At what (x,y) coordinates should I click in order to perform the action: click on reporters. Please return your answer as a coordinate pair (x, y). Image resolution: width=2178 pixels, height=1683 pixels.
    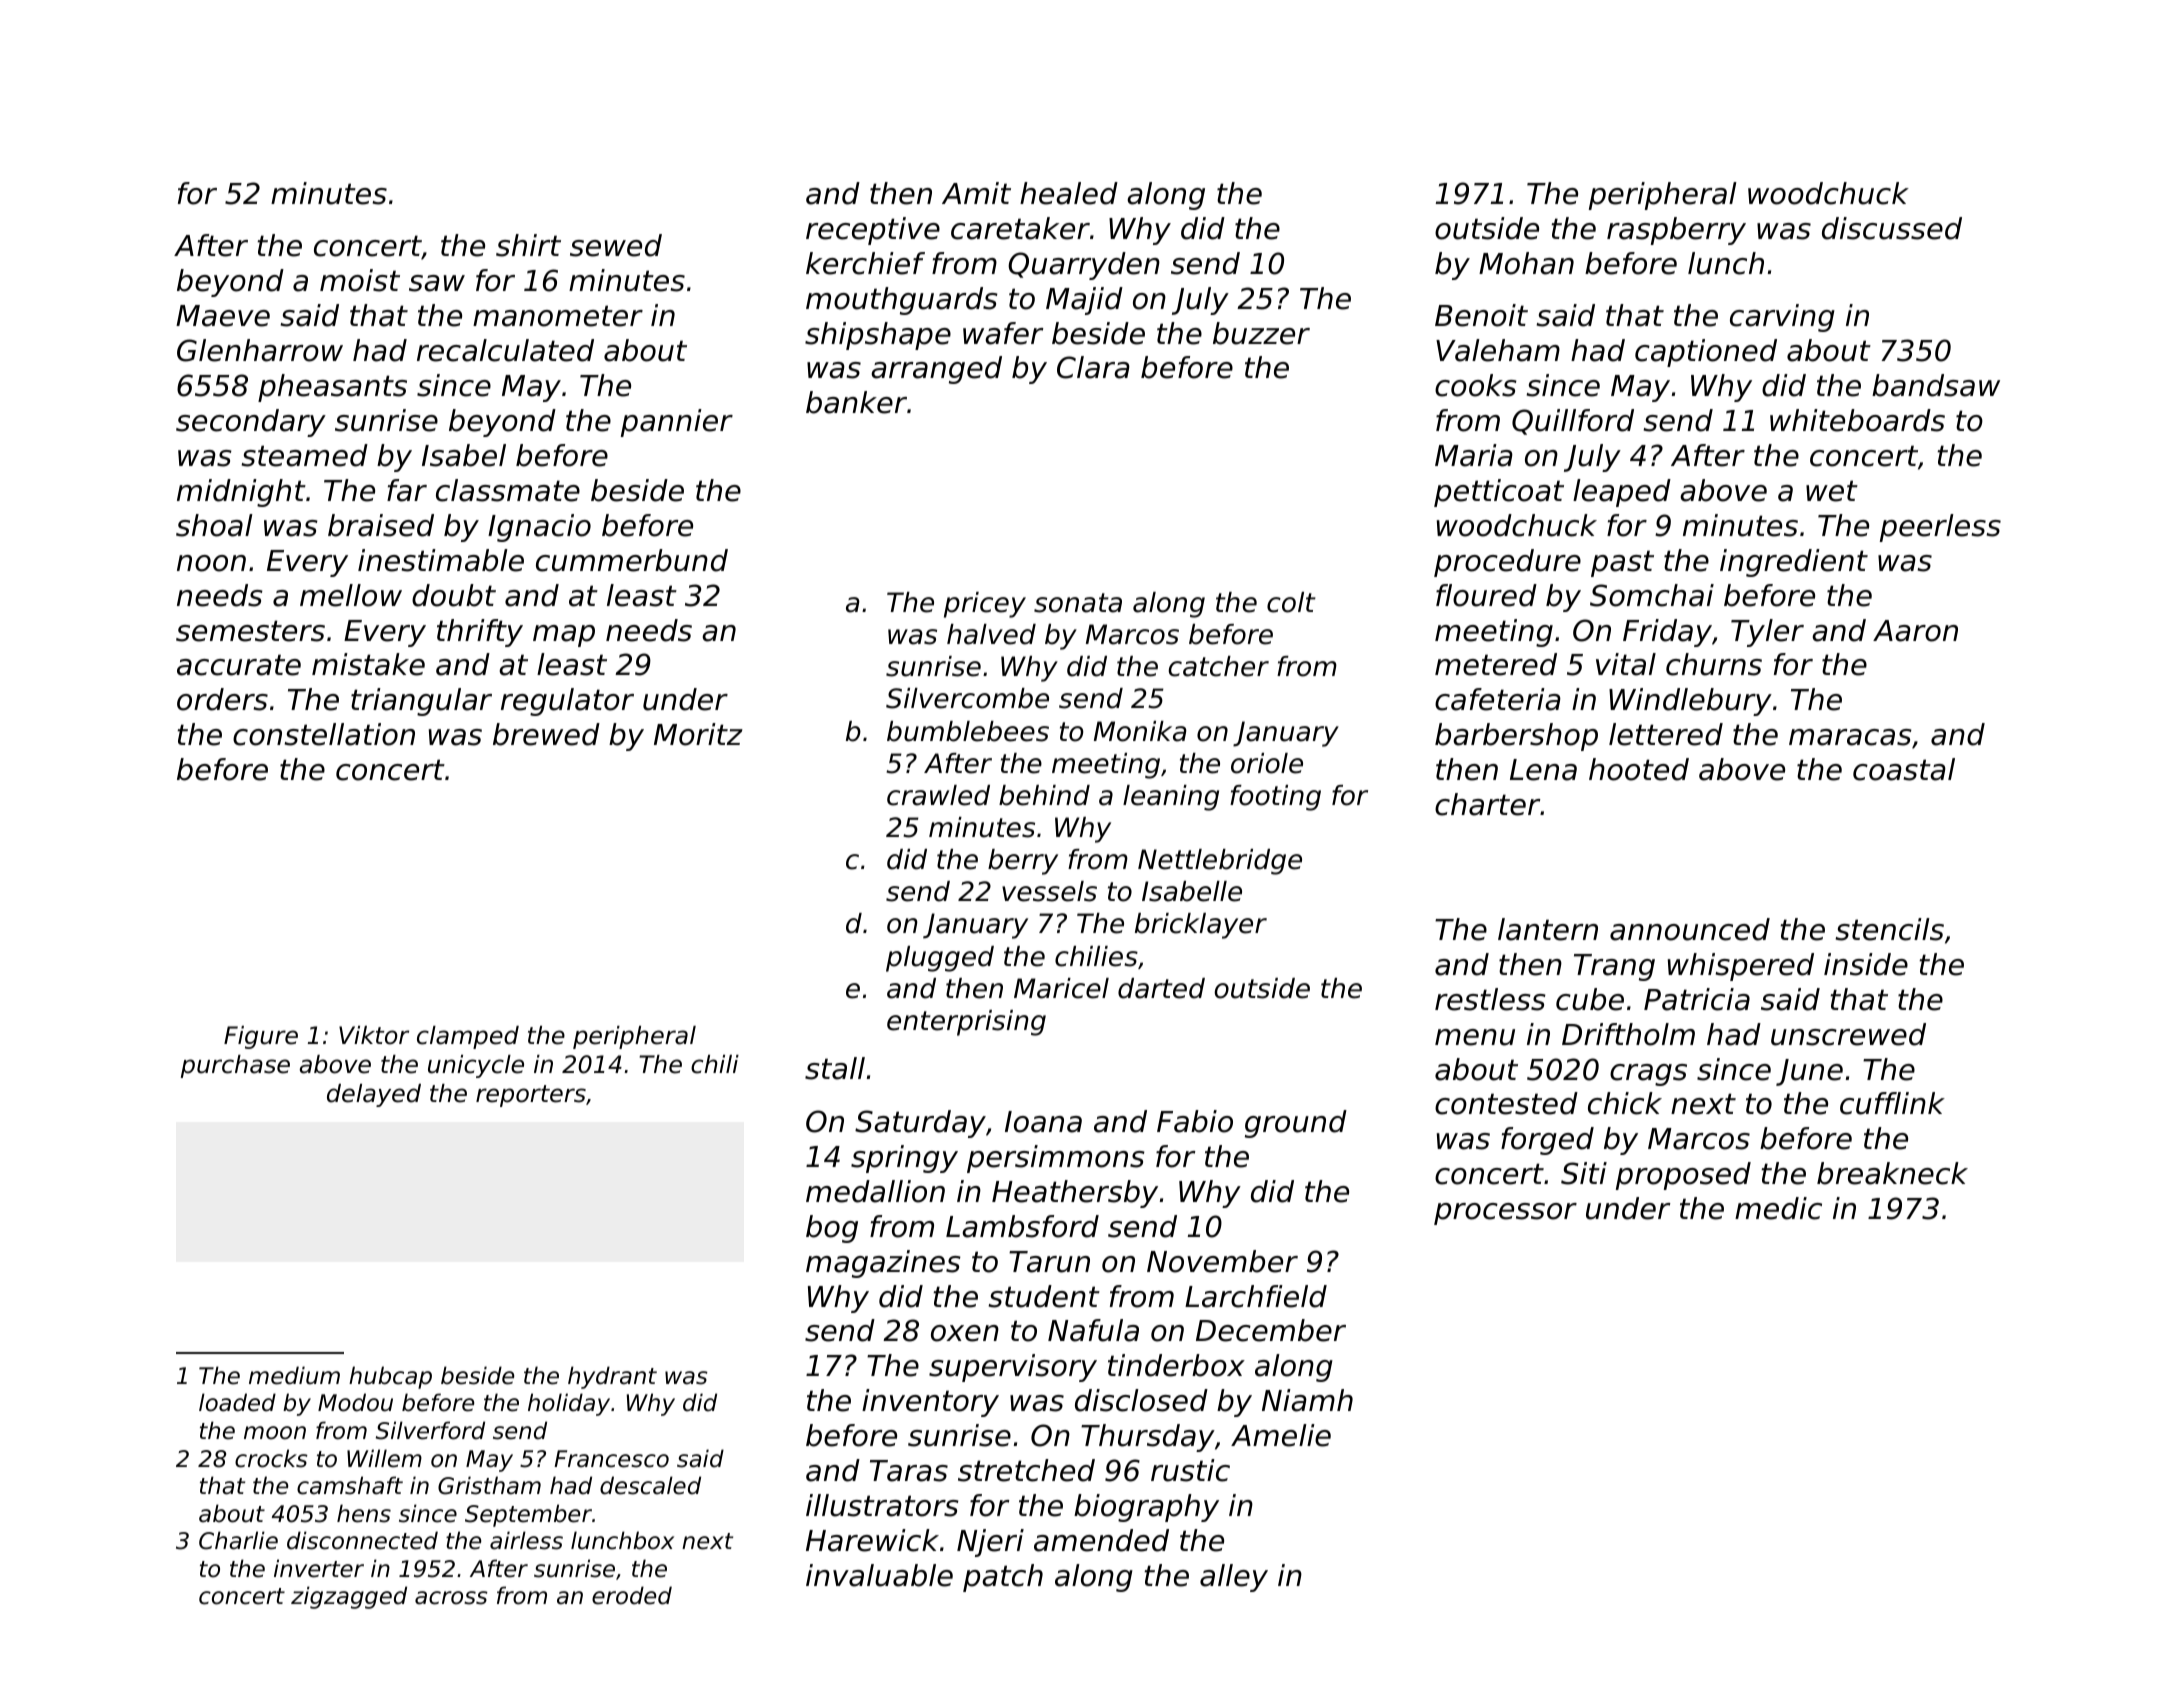
    Looking at the image, I should click on (531, 1096).
